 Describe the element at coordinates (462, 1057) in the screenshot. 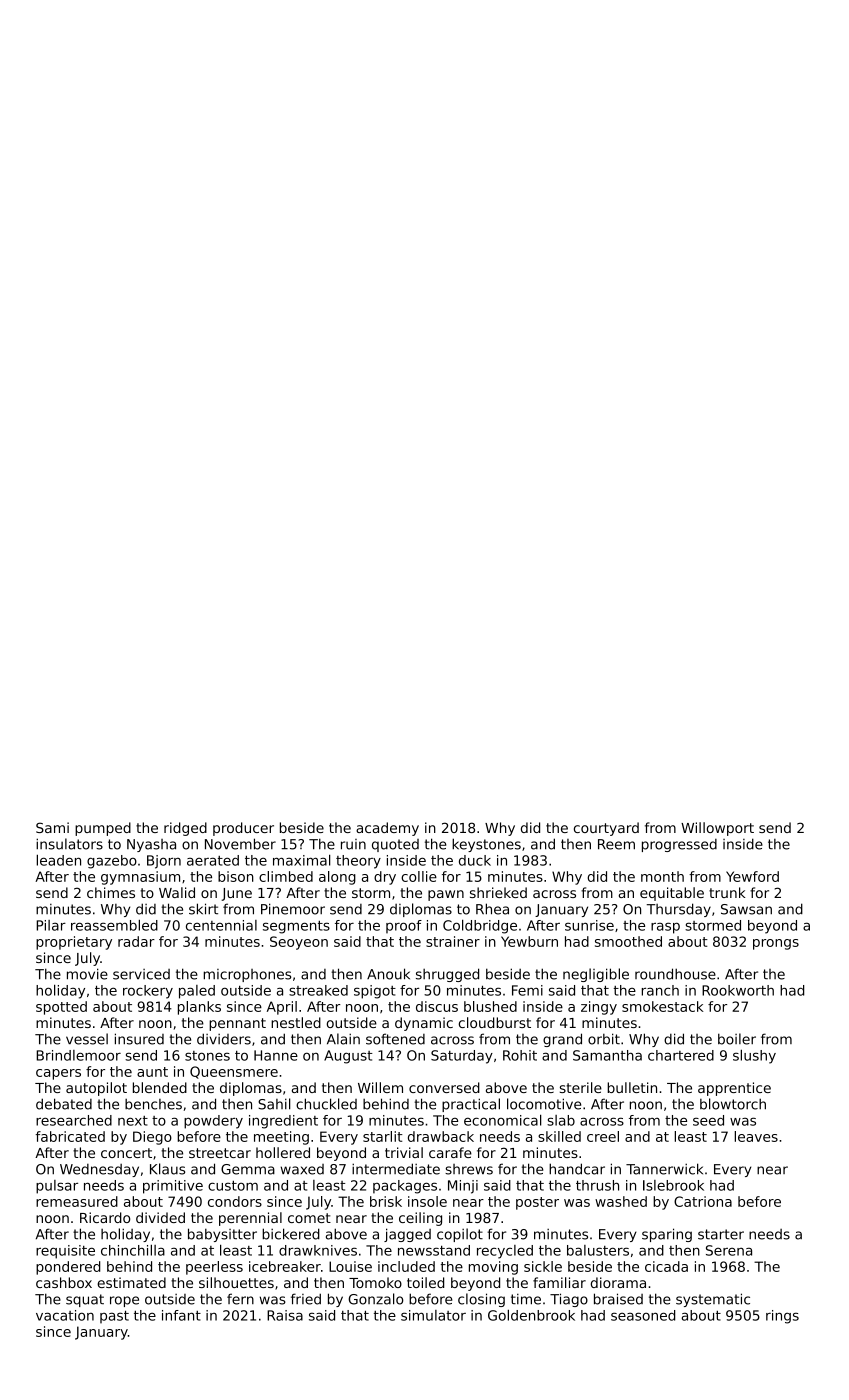

I see `Saturday` at that location.
